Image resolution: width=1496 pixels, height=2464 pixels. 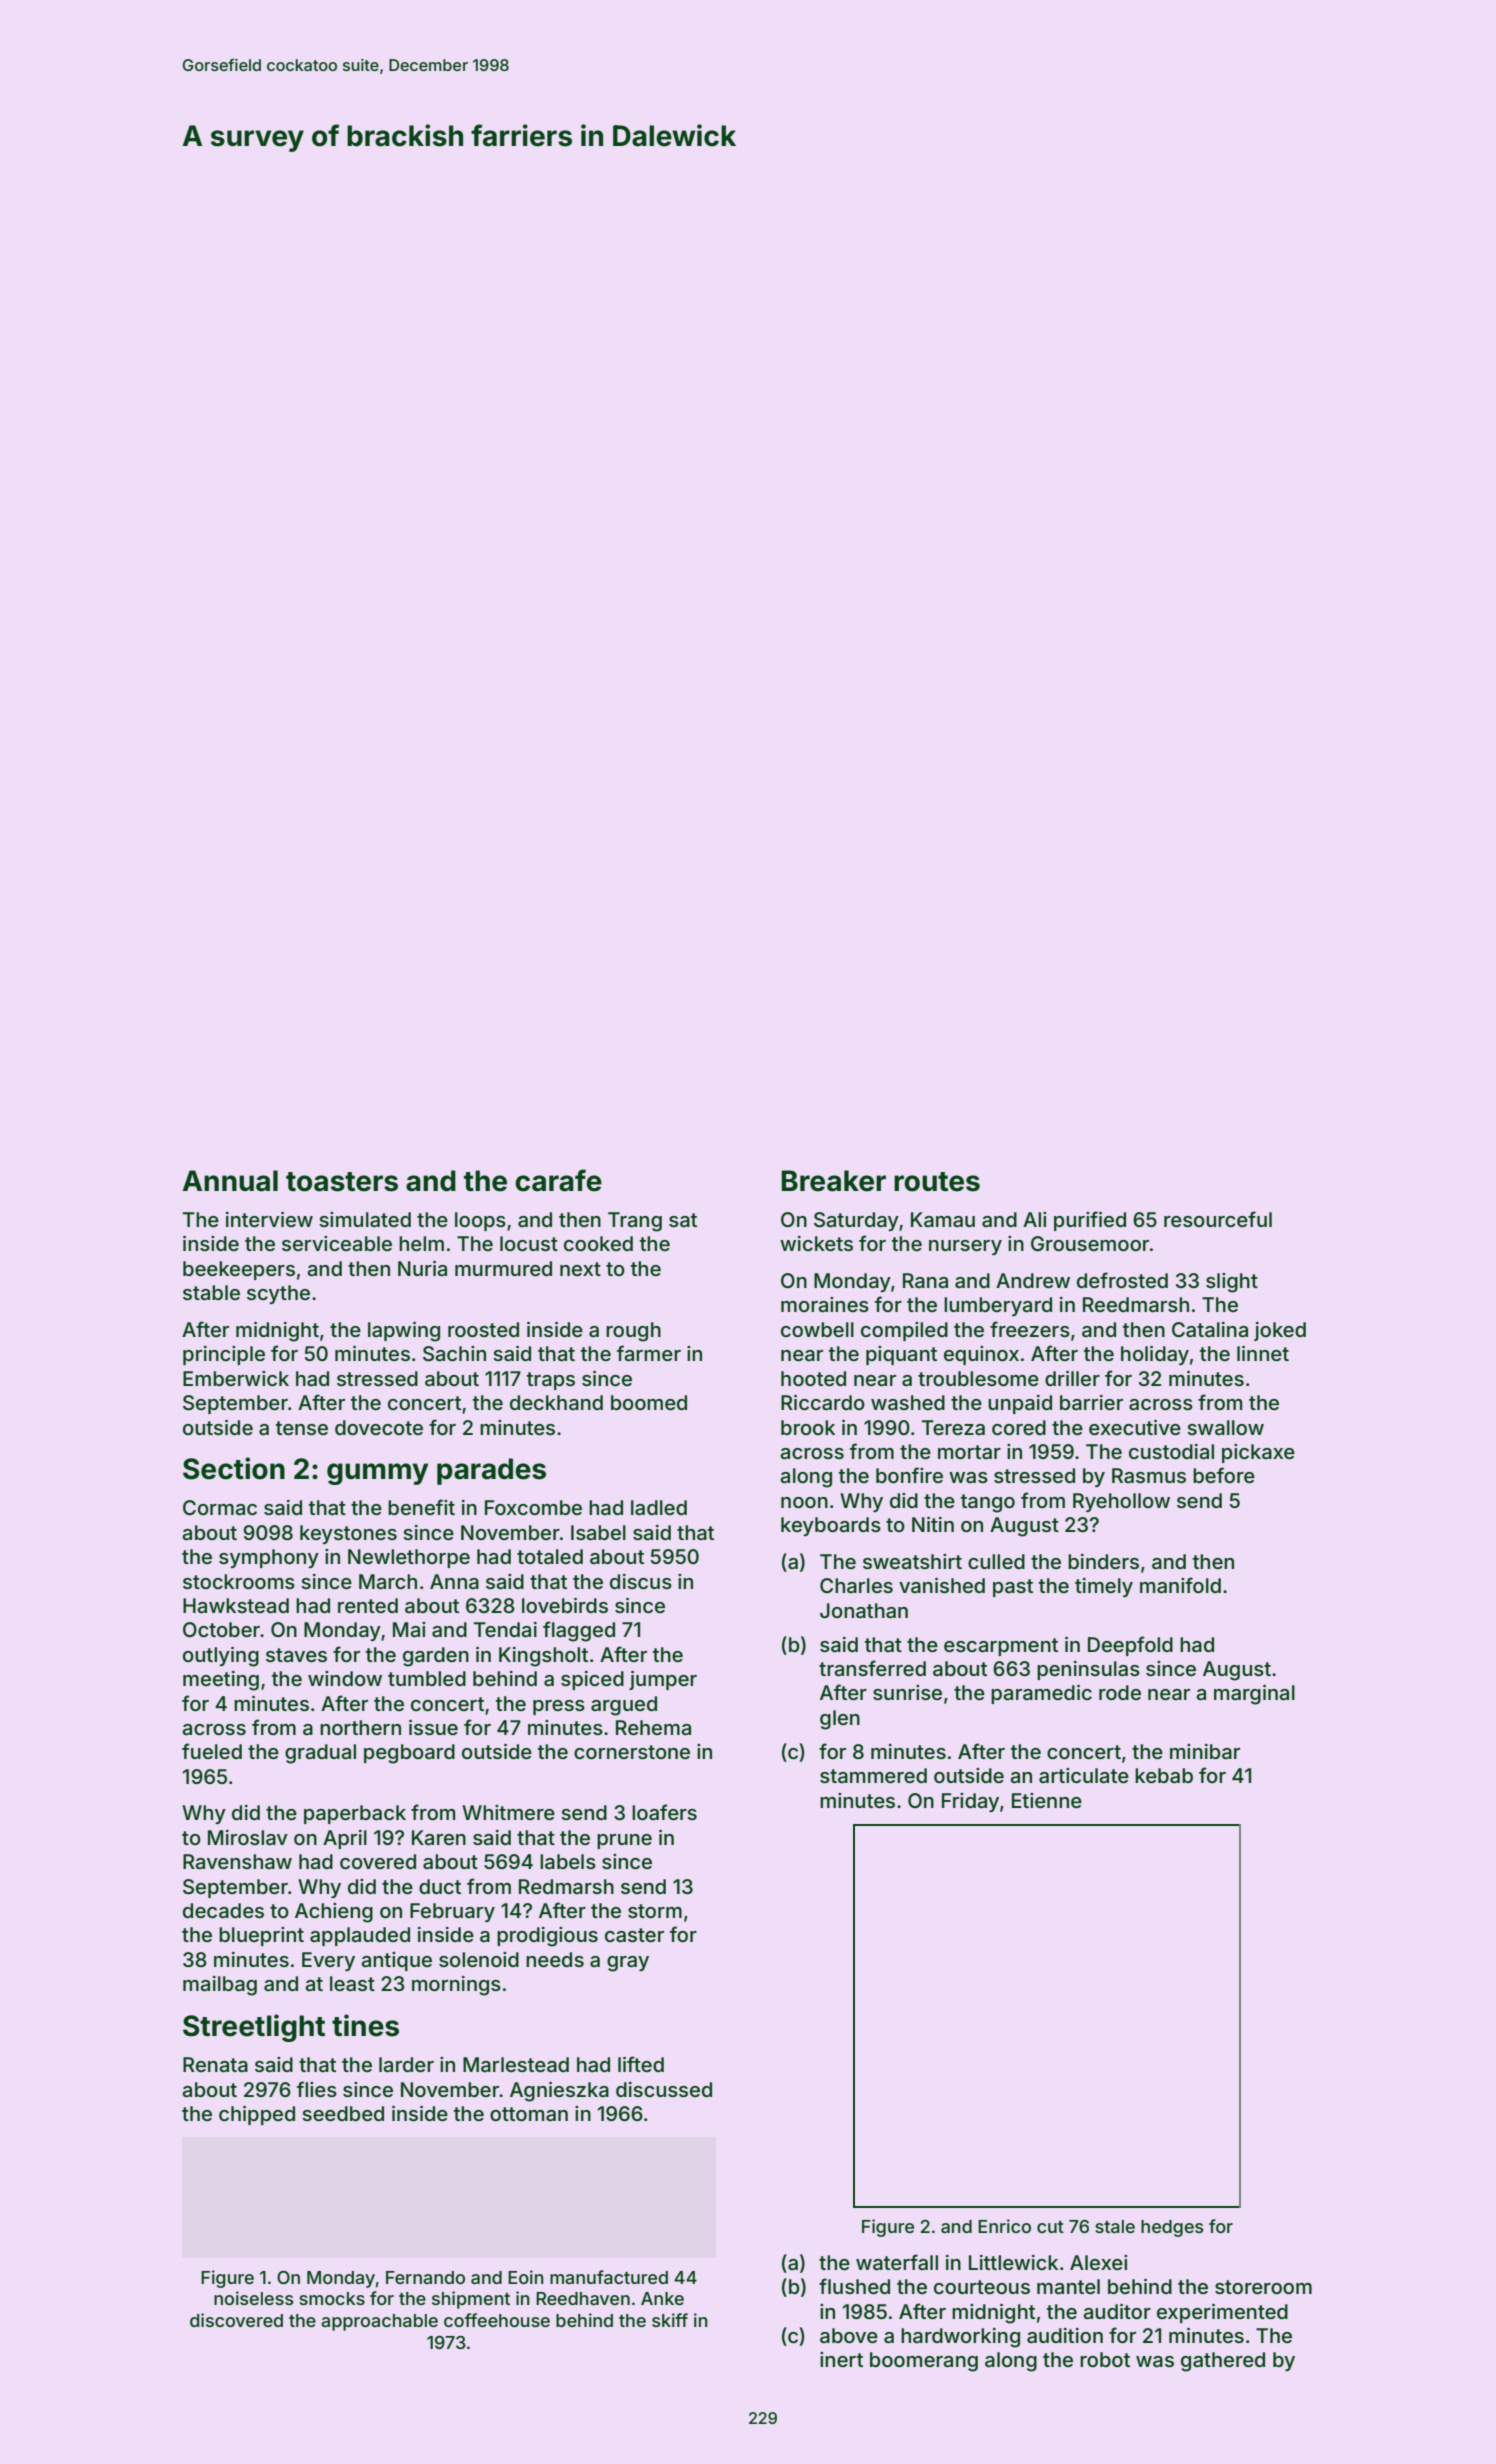 I want to click on seedbed, so click(x=343, y=2113).
